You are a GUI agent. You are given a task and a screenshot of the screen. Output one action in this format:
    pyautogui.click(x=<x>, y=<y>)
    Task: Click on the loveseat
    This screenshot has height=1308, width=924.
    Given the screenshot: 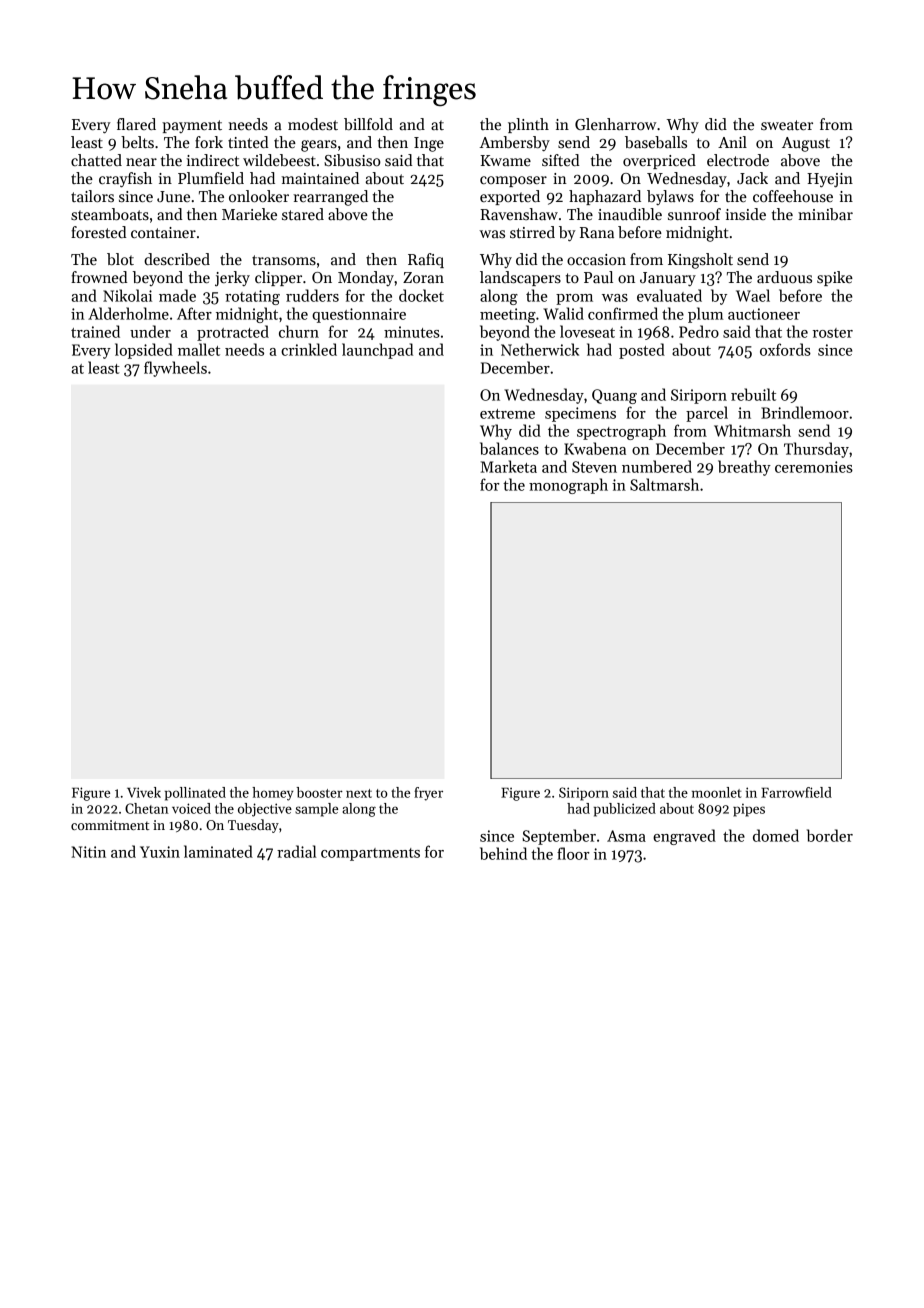 What is the action you would take?
    pyautogui.click(x=587, y=331)
